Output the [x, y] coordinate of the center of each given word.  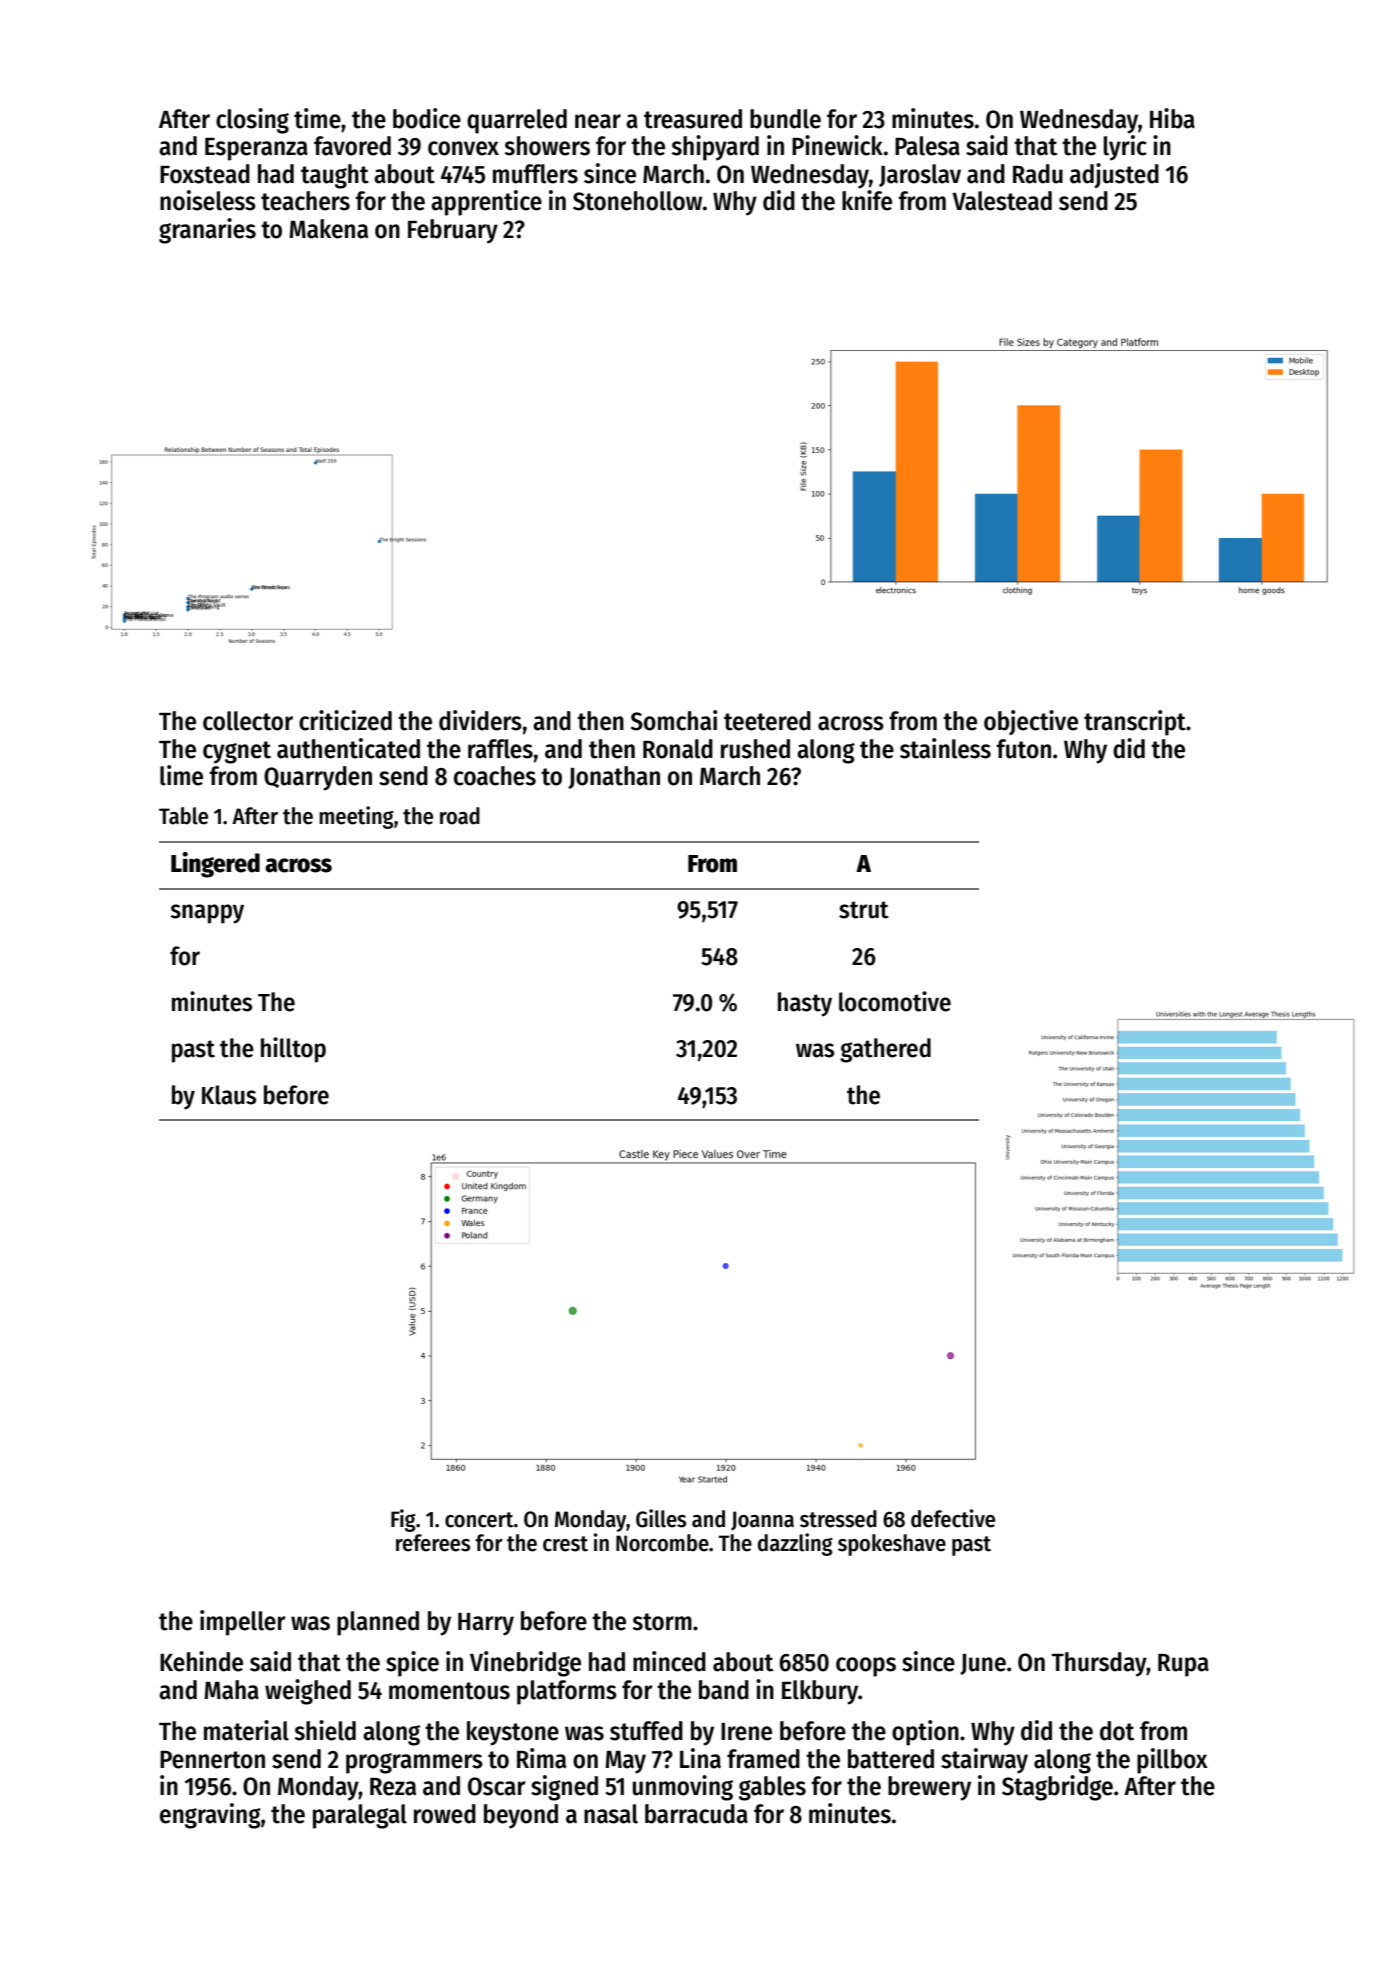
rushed [755, 749]
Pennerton [212, 1760]
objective [1031, 722]
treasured [693, 119]
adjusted [1114, 175]
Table [183, 816]
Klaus [229, 1095]
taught [335, 176]
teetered [767, 721]
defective [953, 1518]
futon [1023, 749]
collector [248, 721]
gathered [885, 1050]
